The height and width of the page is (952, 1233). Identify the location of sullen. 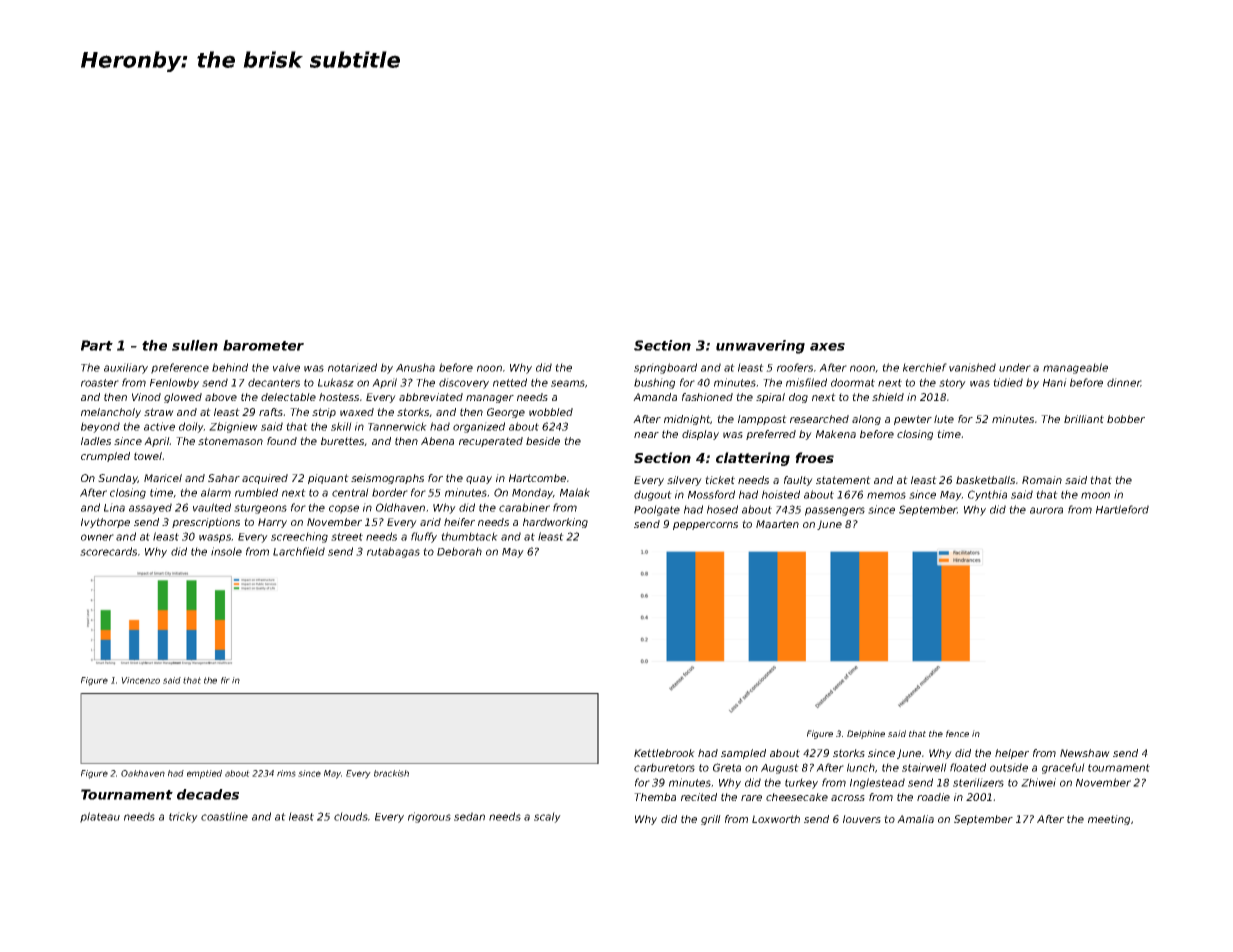
(195, 345).
